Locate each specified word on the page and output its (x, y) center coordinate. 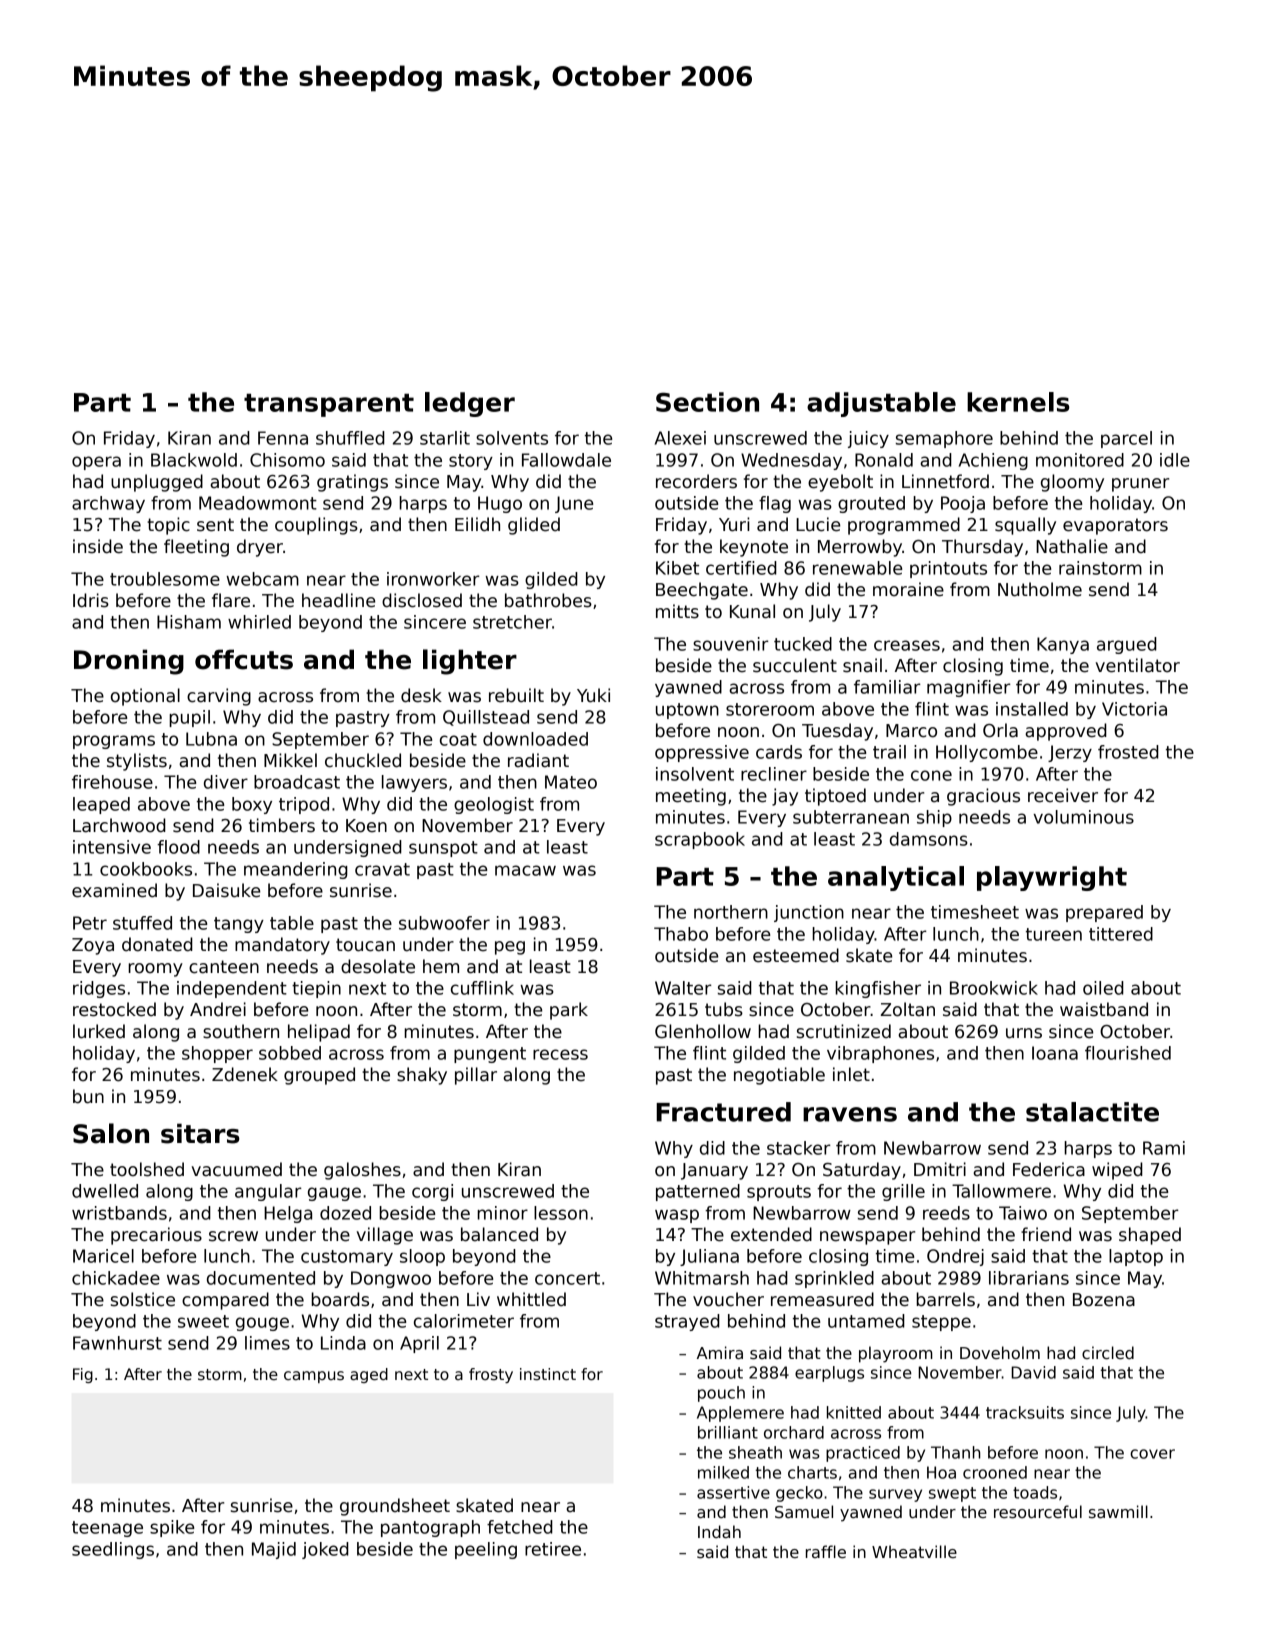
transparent (329, 405)
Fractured (723, 1112)
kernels (1018, 402)
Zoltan (908, 1009)
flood (178, 847)
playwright (1052, 878)
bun (88, 1096)
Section (707, 402)
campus (314, 1377)
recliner (774, 774)
